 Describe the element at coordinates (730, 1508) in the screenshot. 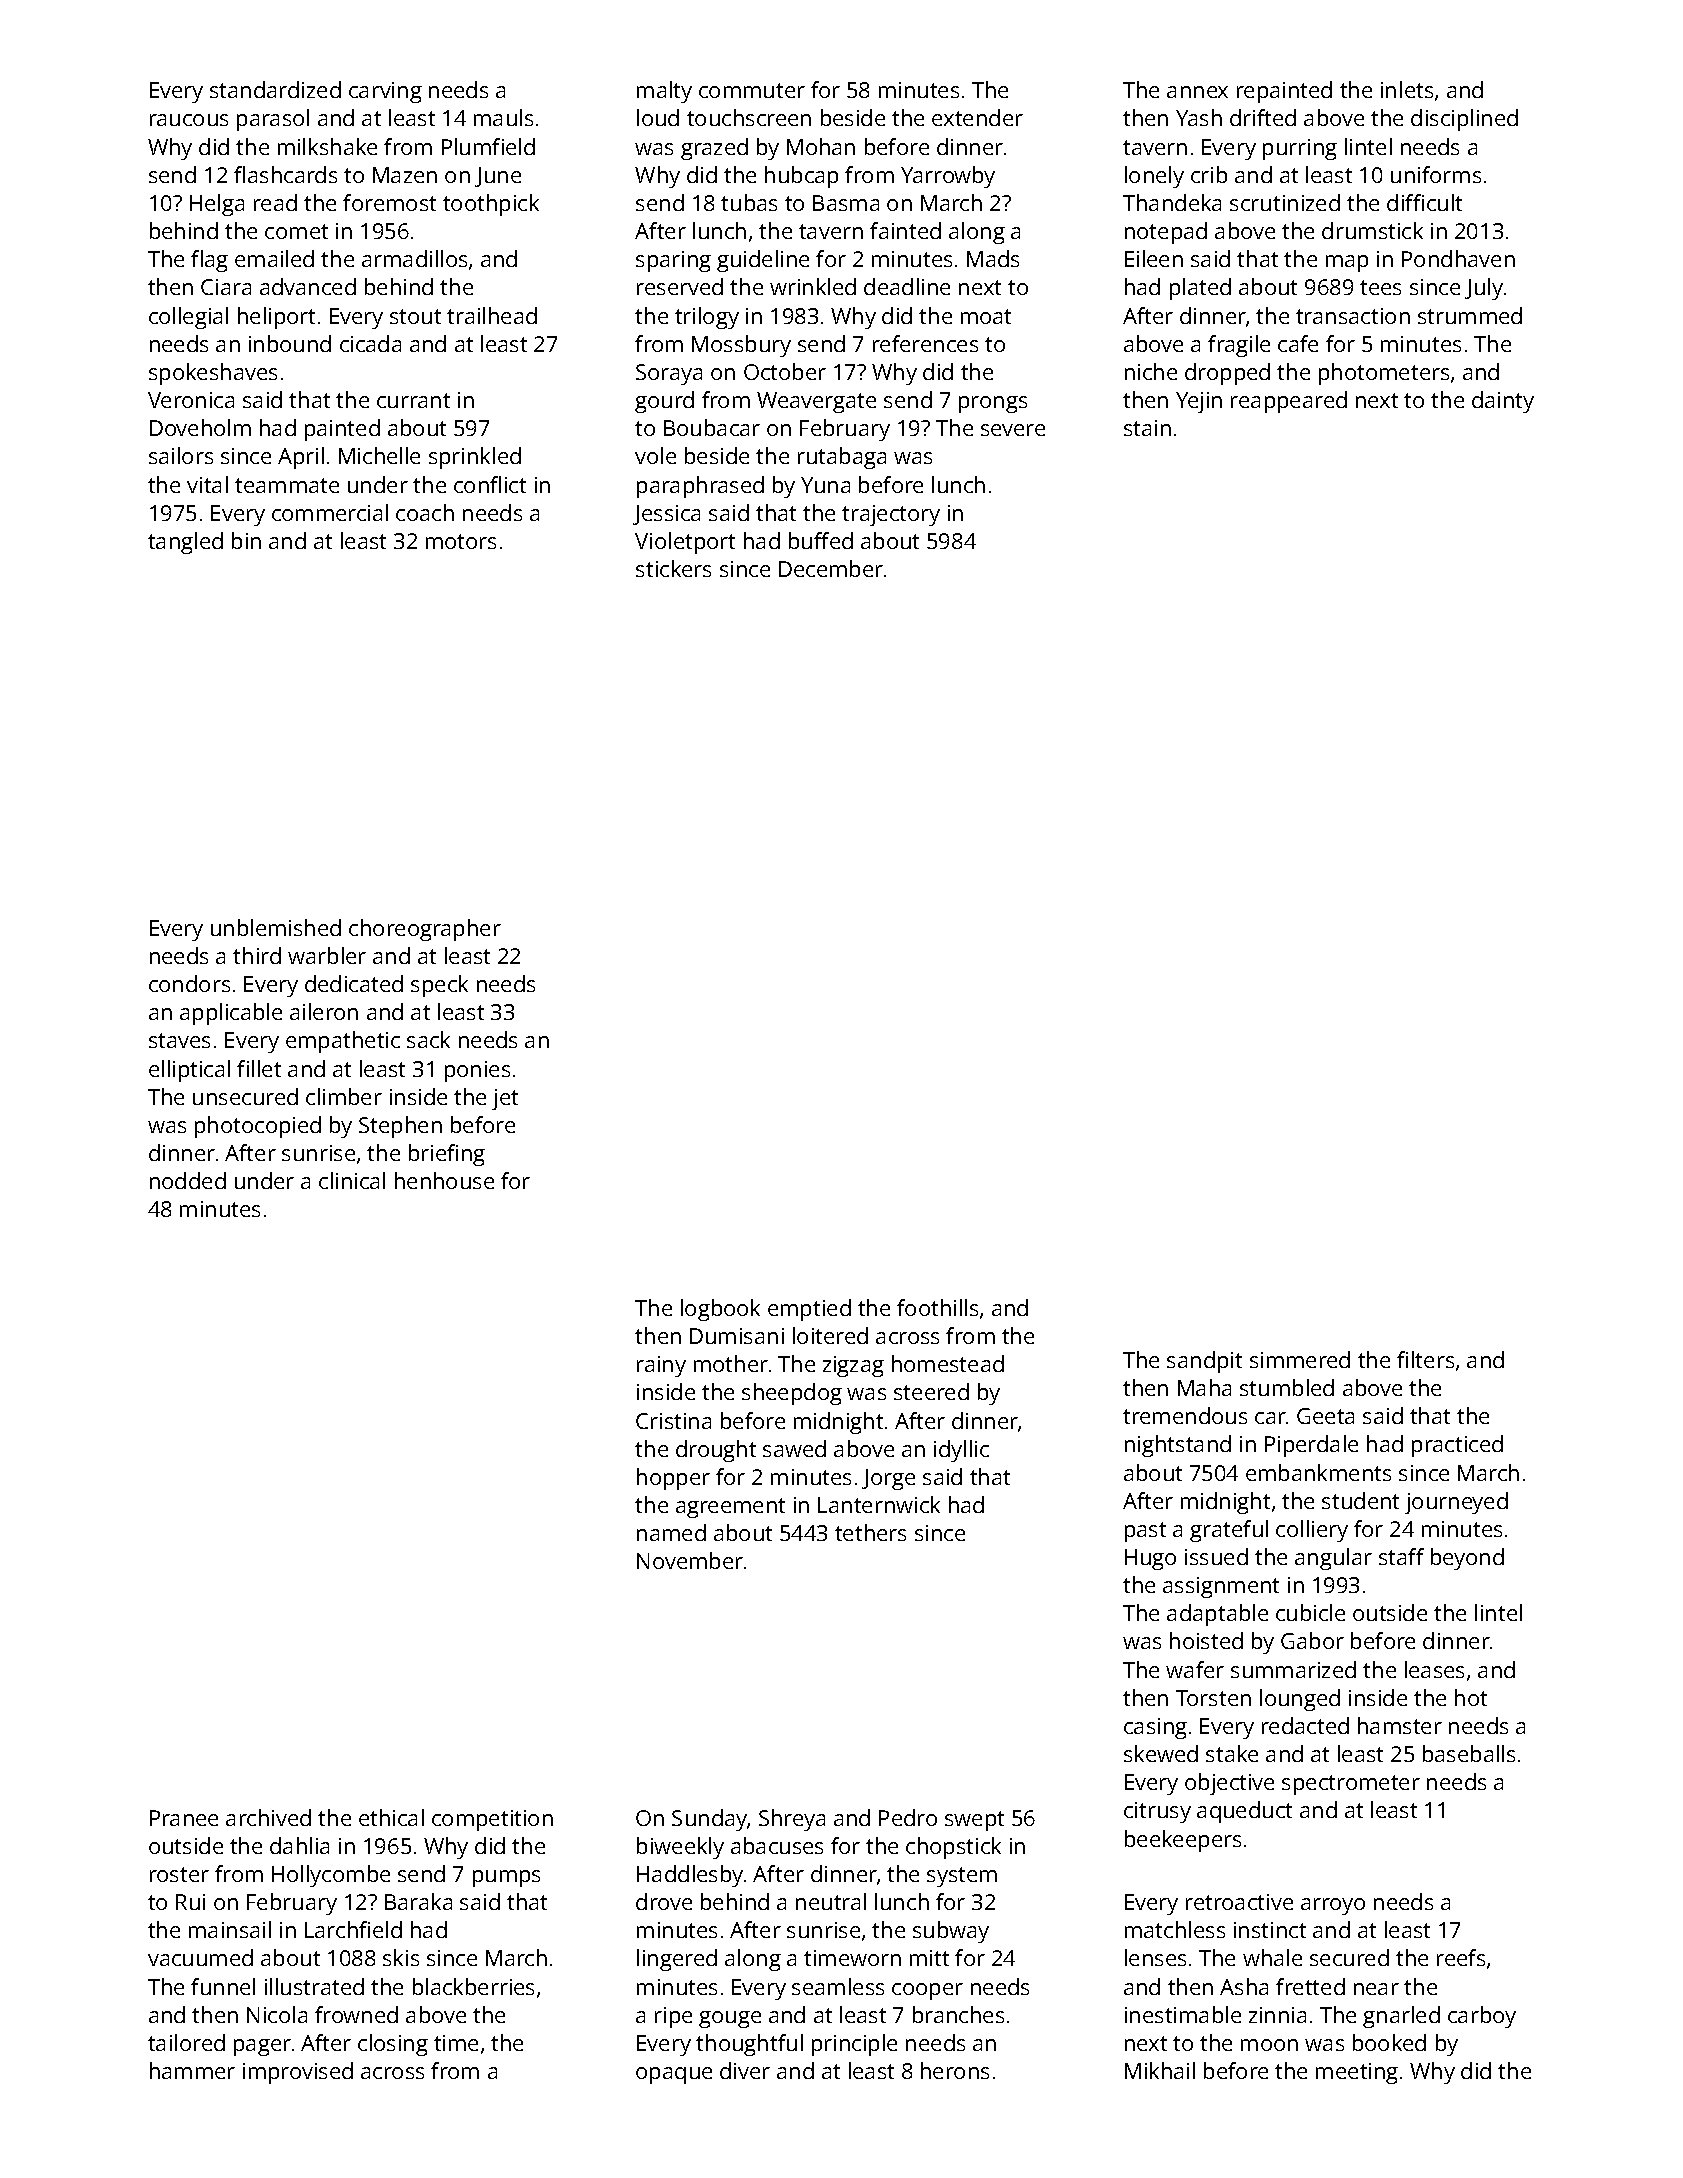

I see `agreement` at that location.
